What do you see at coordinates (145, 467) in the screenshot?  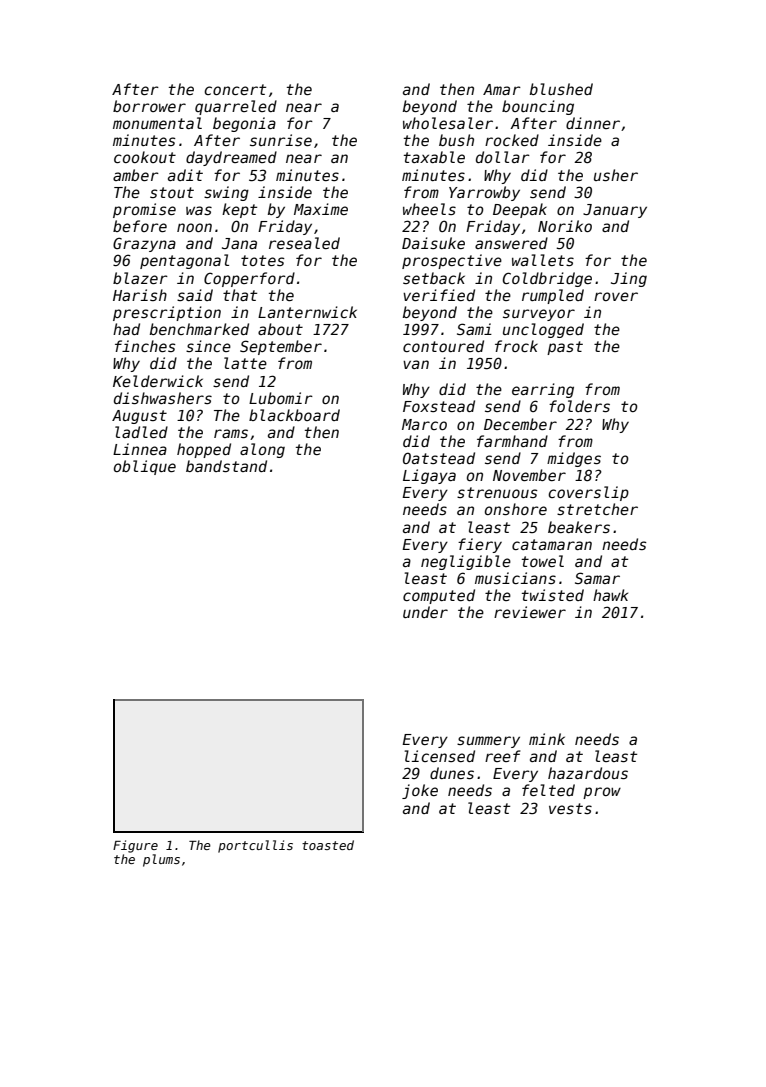 I see `oblique` at bounding box center [145, 467].
